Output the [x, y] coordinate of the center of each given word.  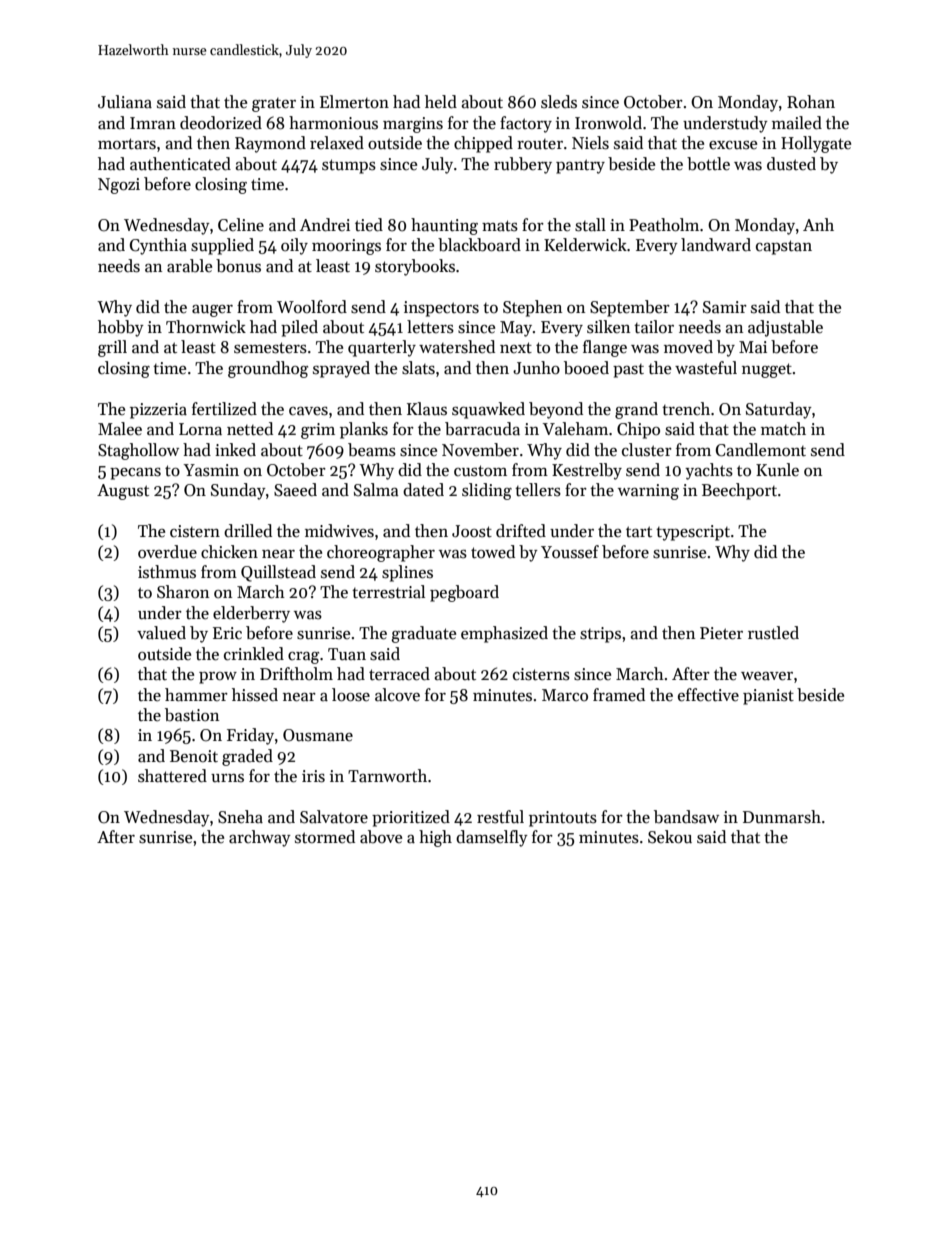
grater [274, 105]
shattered [172, 776]
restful [500, 817]
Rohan [811, 102]
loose [351, 695]
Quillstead [278, 573]
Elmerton [354, 102]
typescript [693, 533]
